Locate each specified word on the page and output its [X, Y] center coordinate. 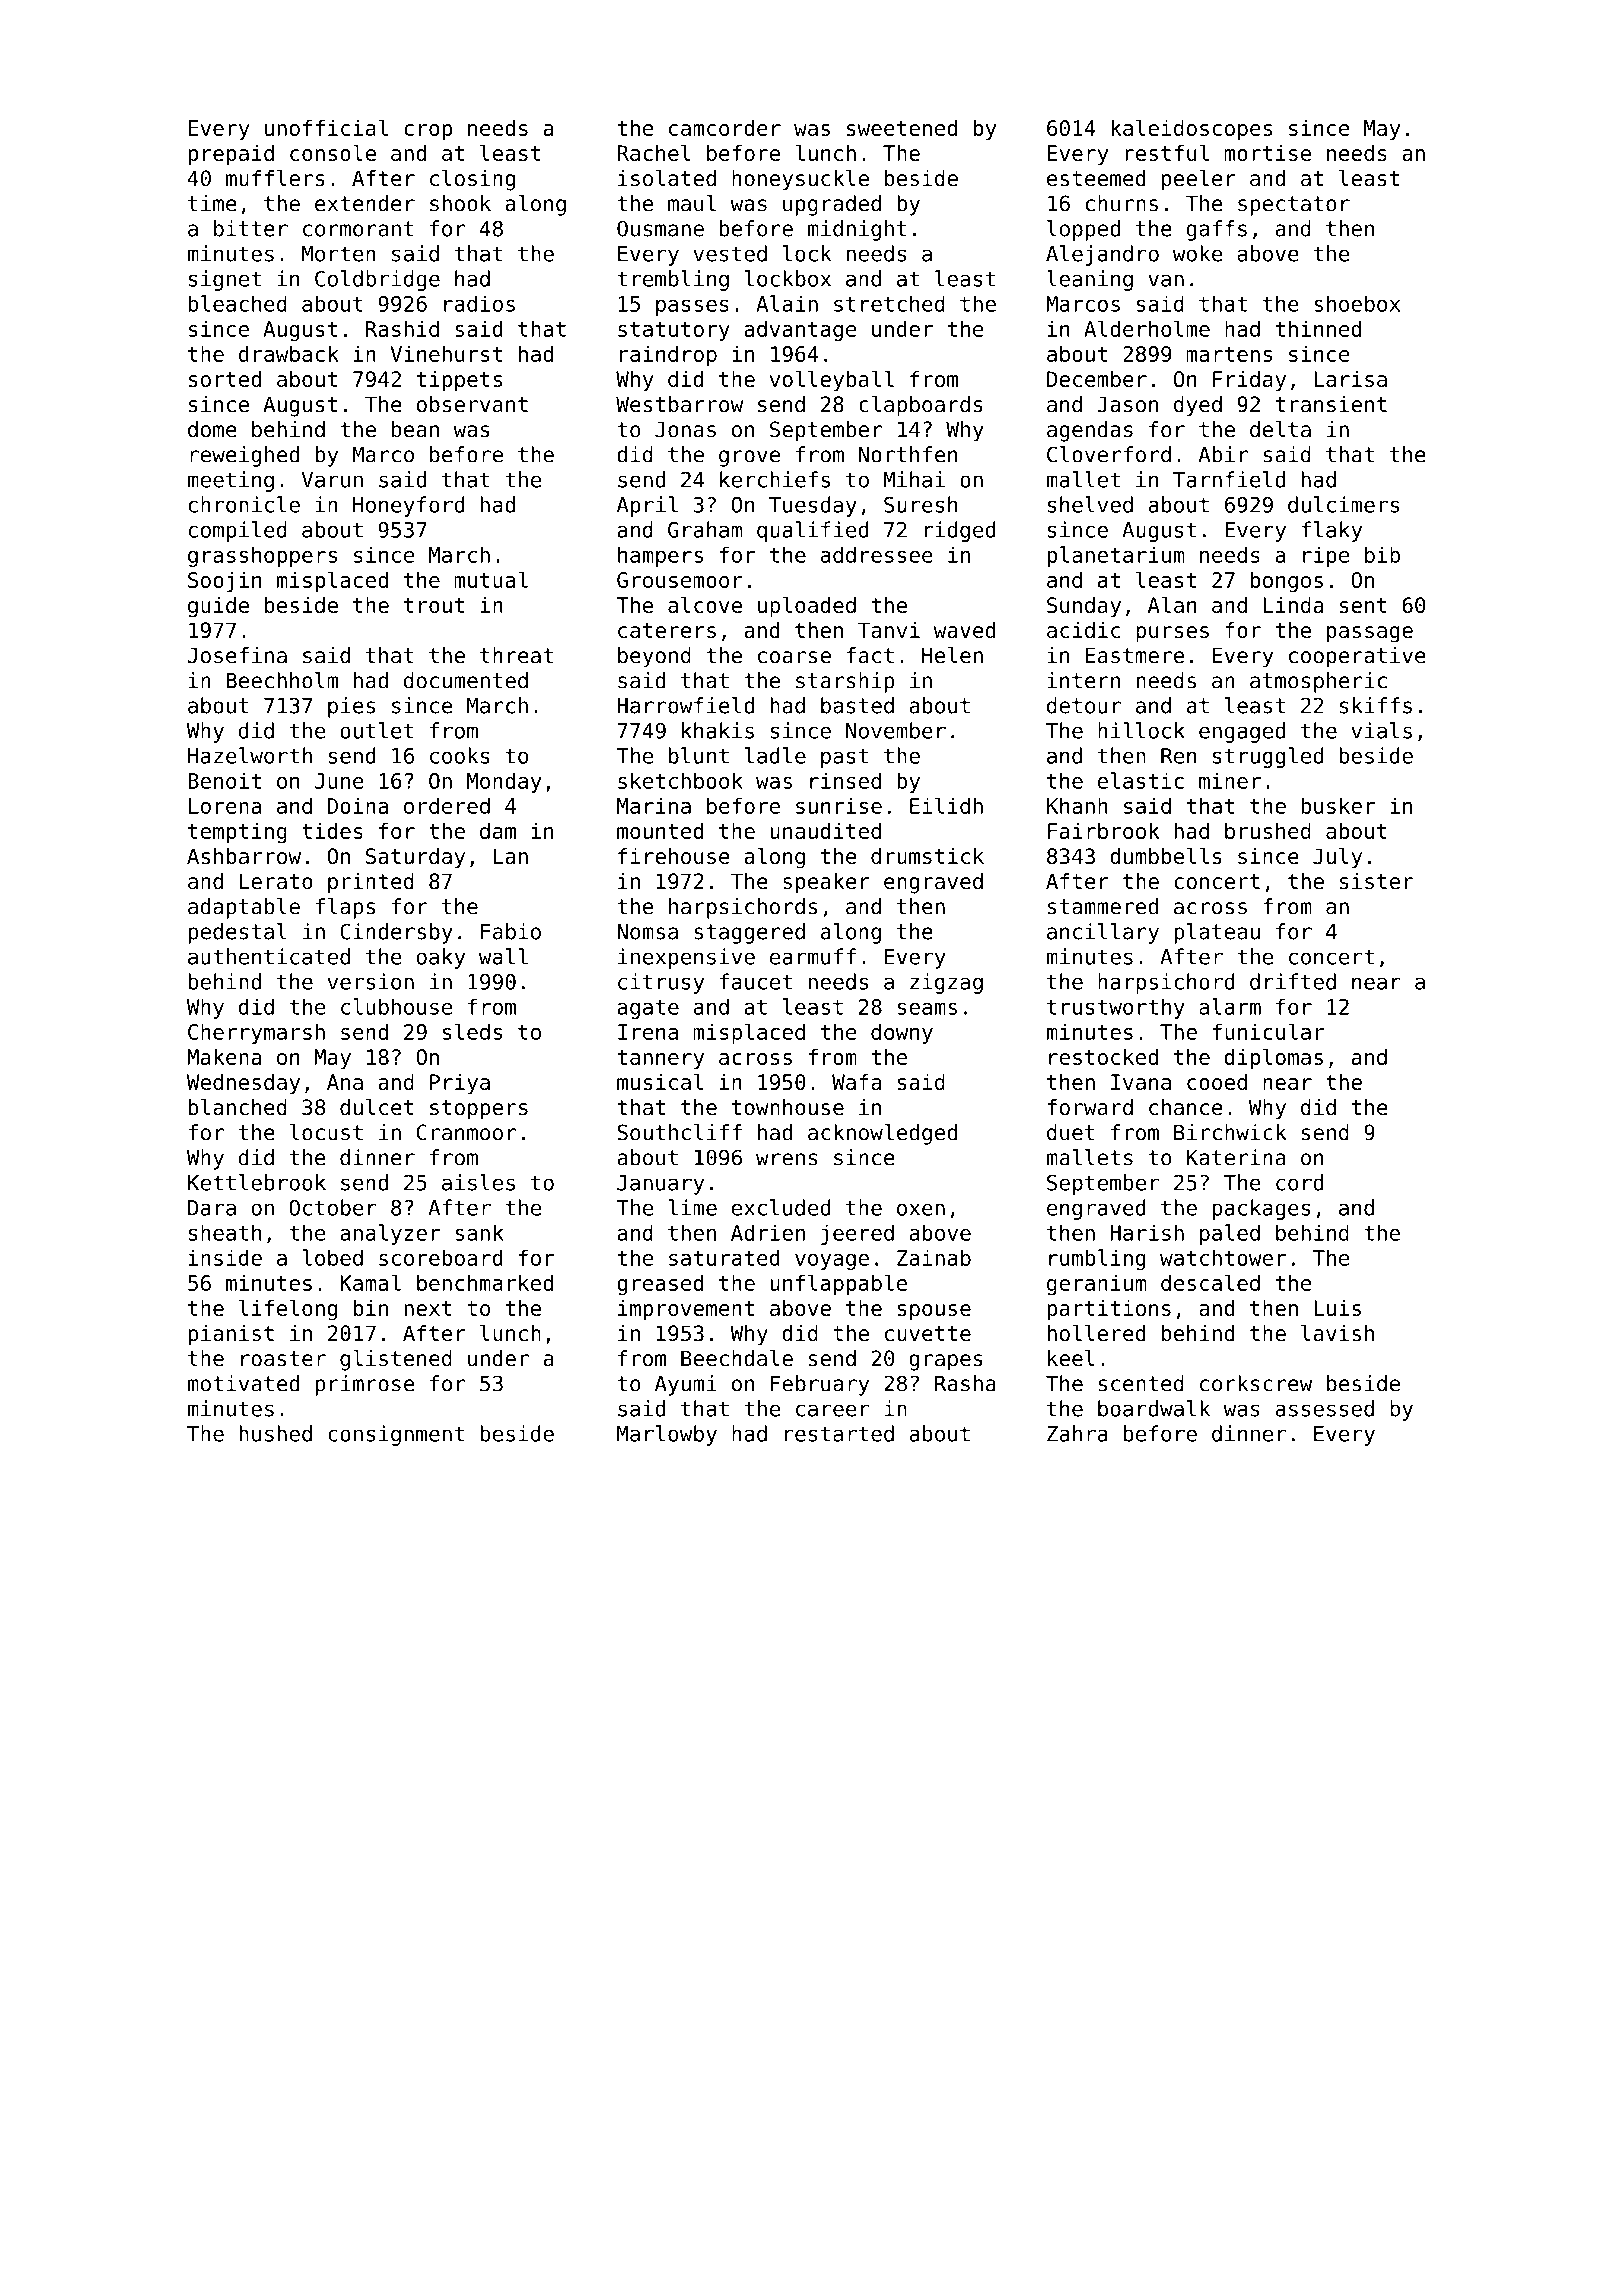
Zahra [1077, 1433]
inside [225, 1257]
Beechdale [737, 1358]
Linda [1294, 605]
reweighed [244, 456]
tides [332, 831]
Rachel [654, 152]
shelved [1090, 504]
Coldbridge [377, 280]
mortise [1267, 153]
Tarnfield [1229, 479]
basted [857, 705]
